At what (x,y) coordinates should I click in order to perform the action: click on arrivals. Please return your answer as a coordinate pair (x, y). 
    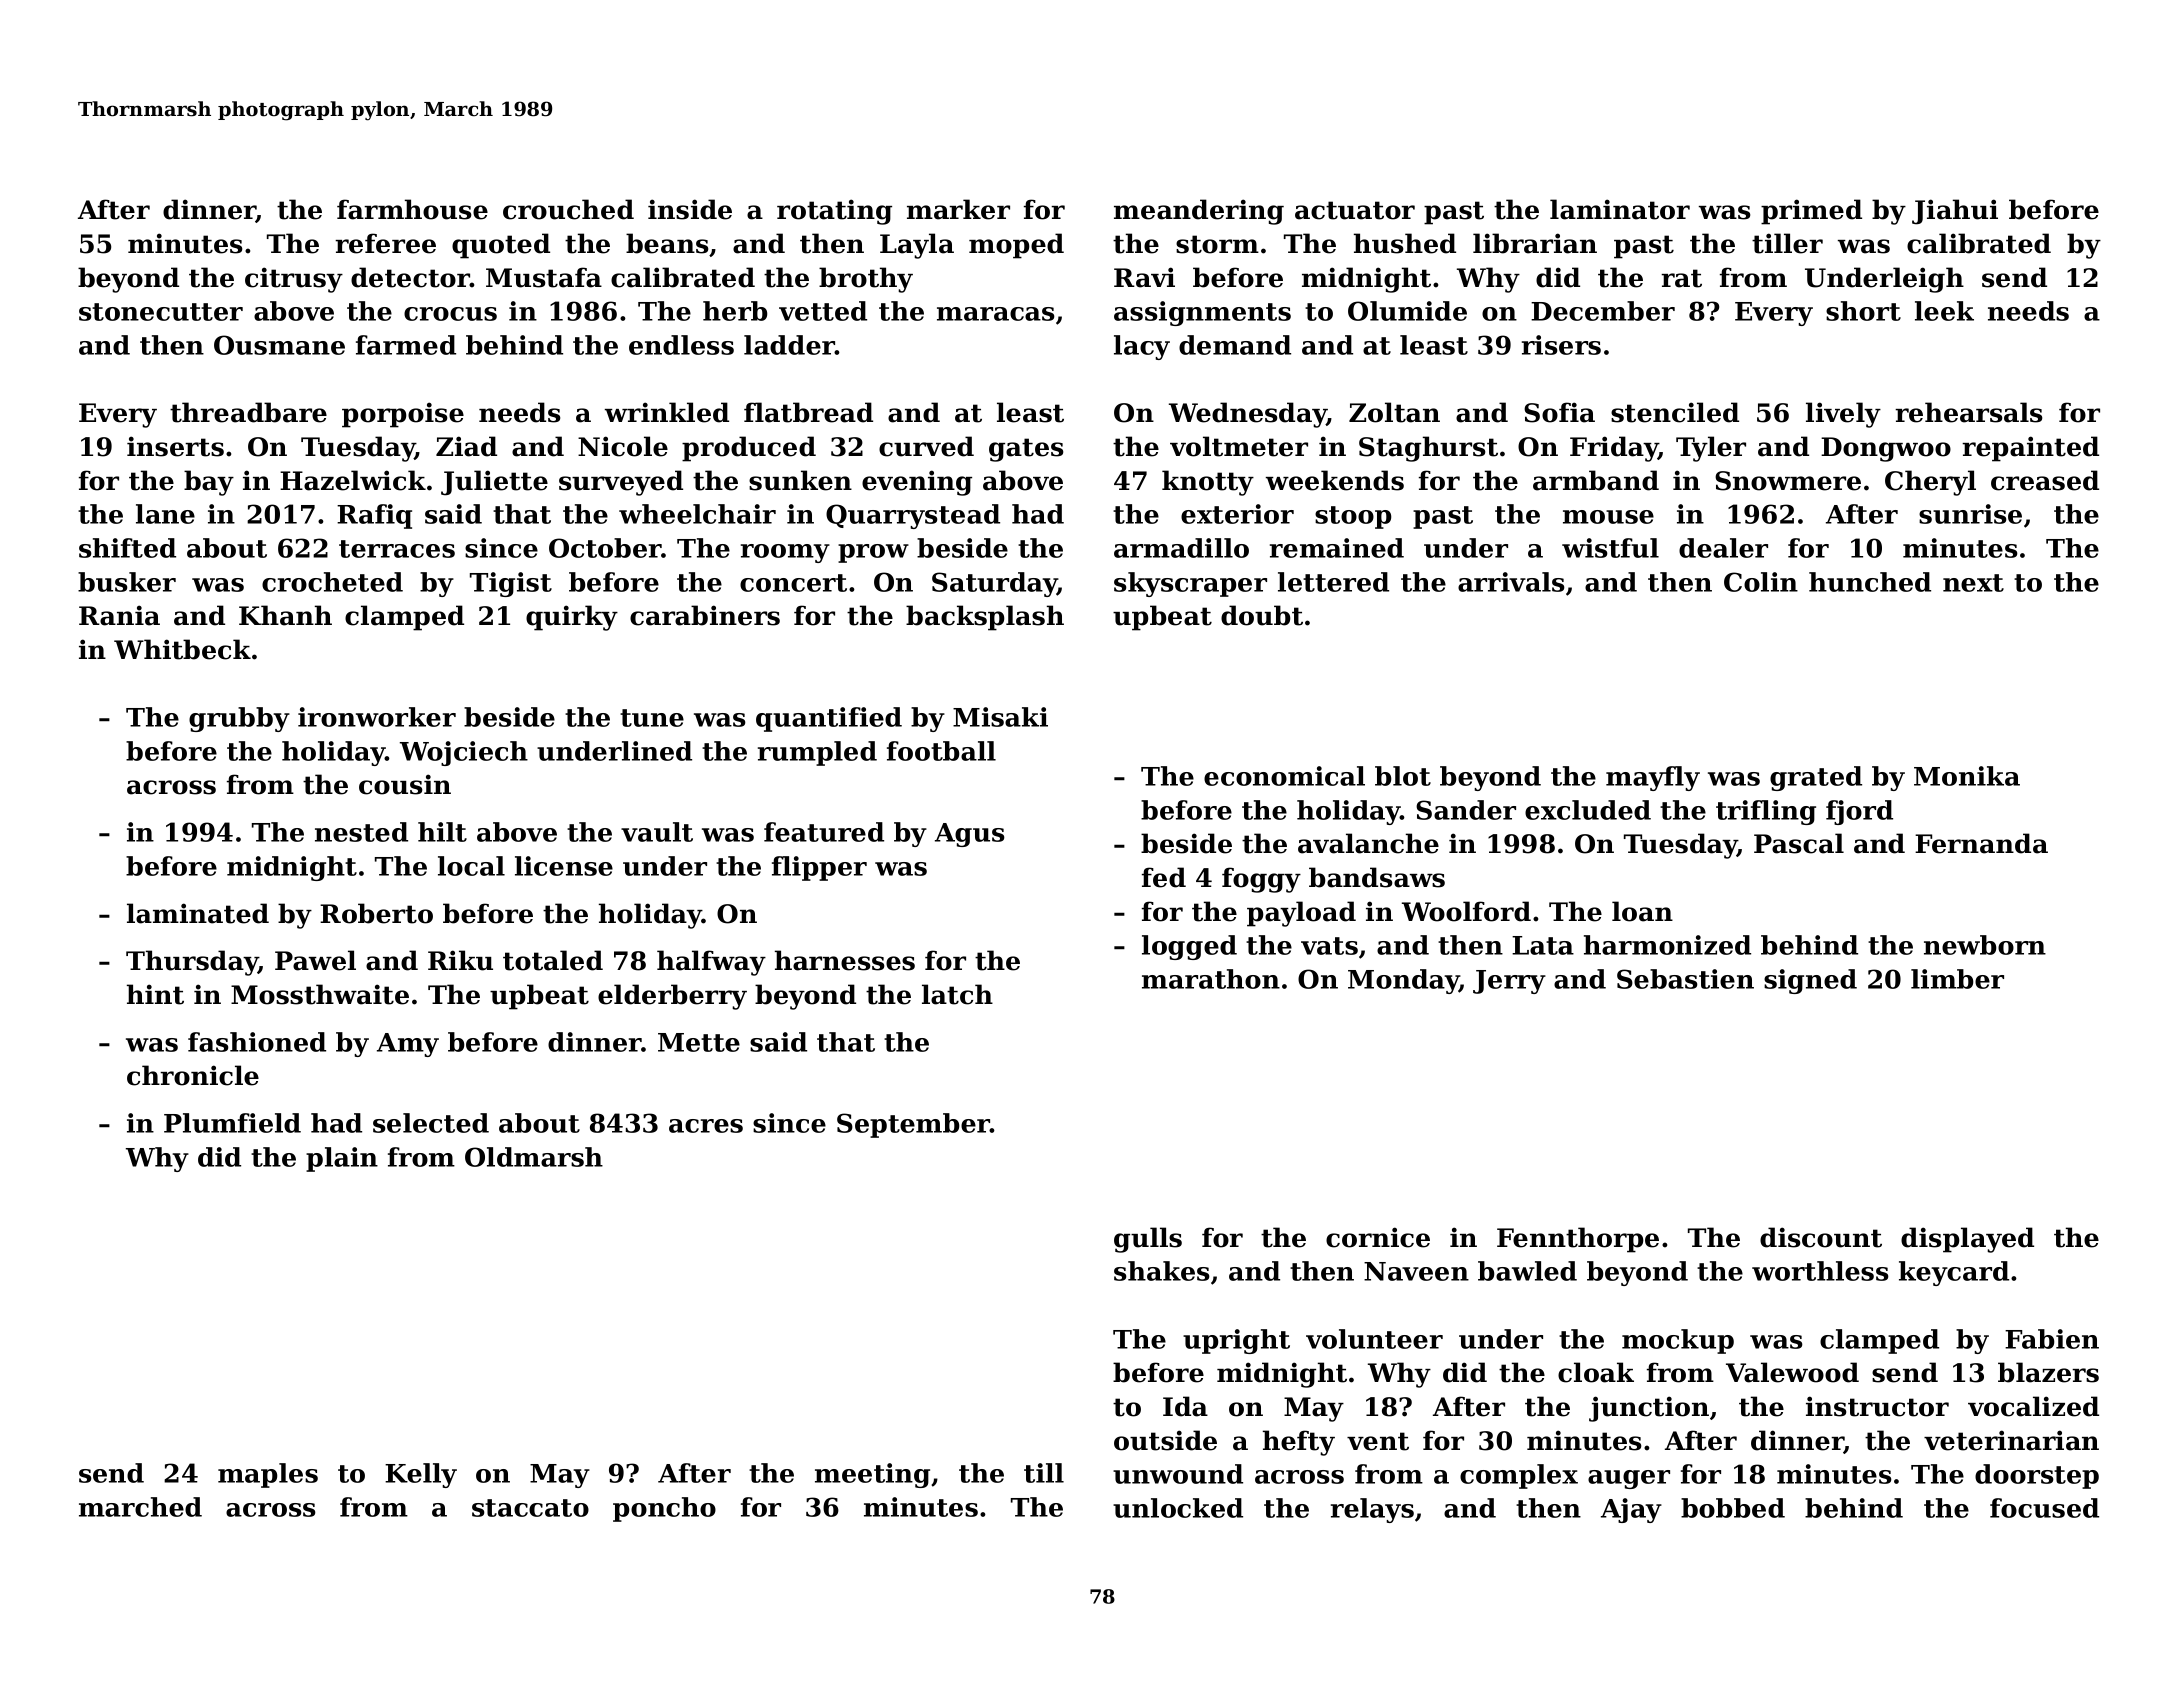
    Looking at the image, I should click on (1511, 582).
